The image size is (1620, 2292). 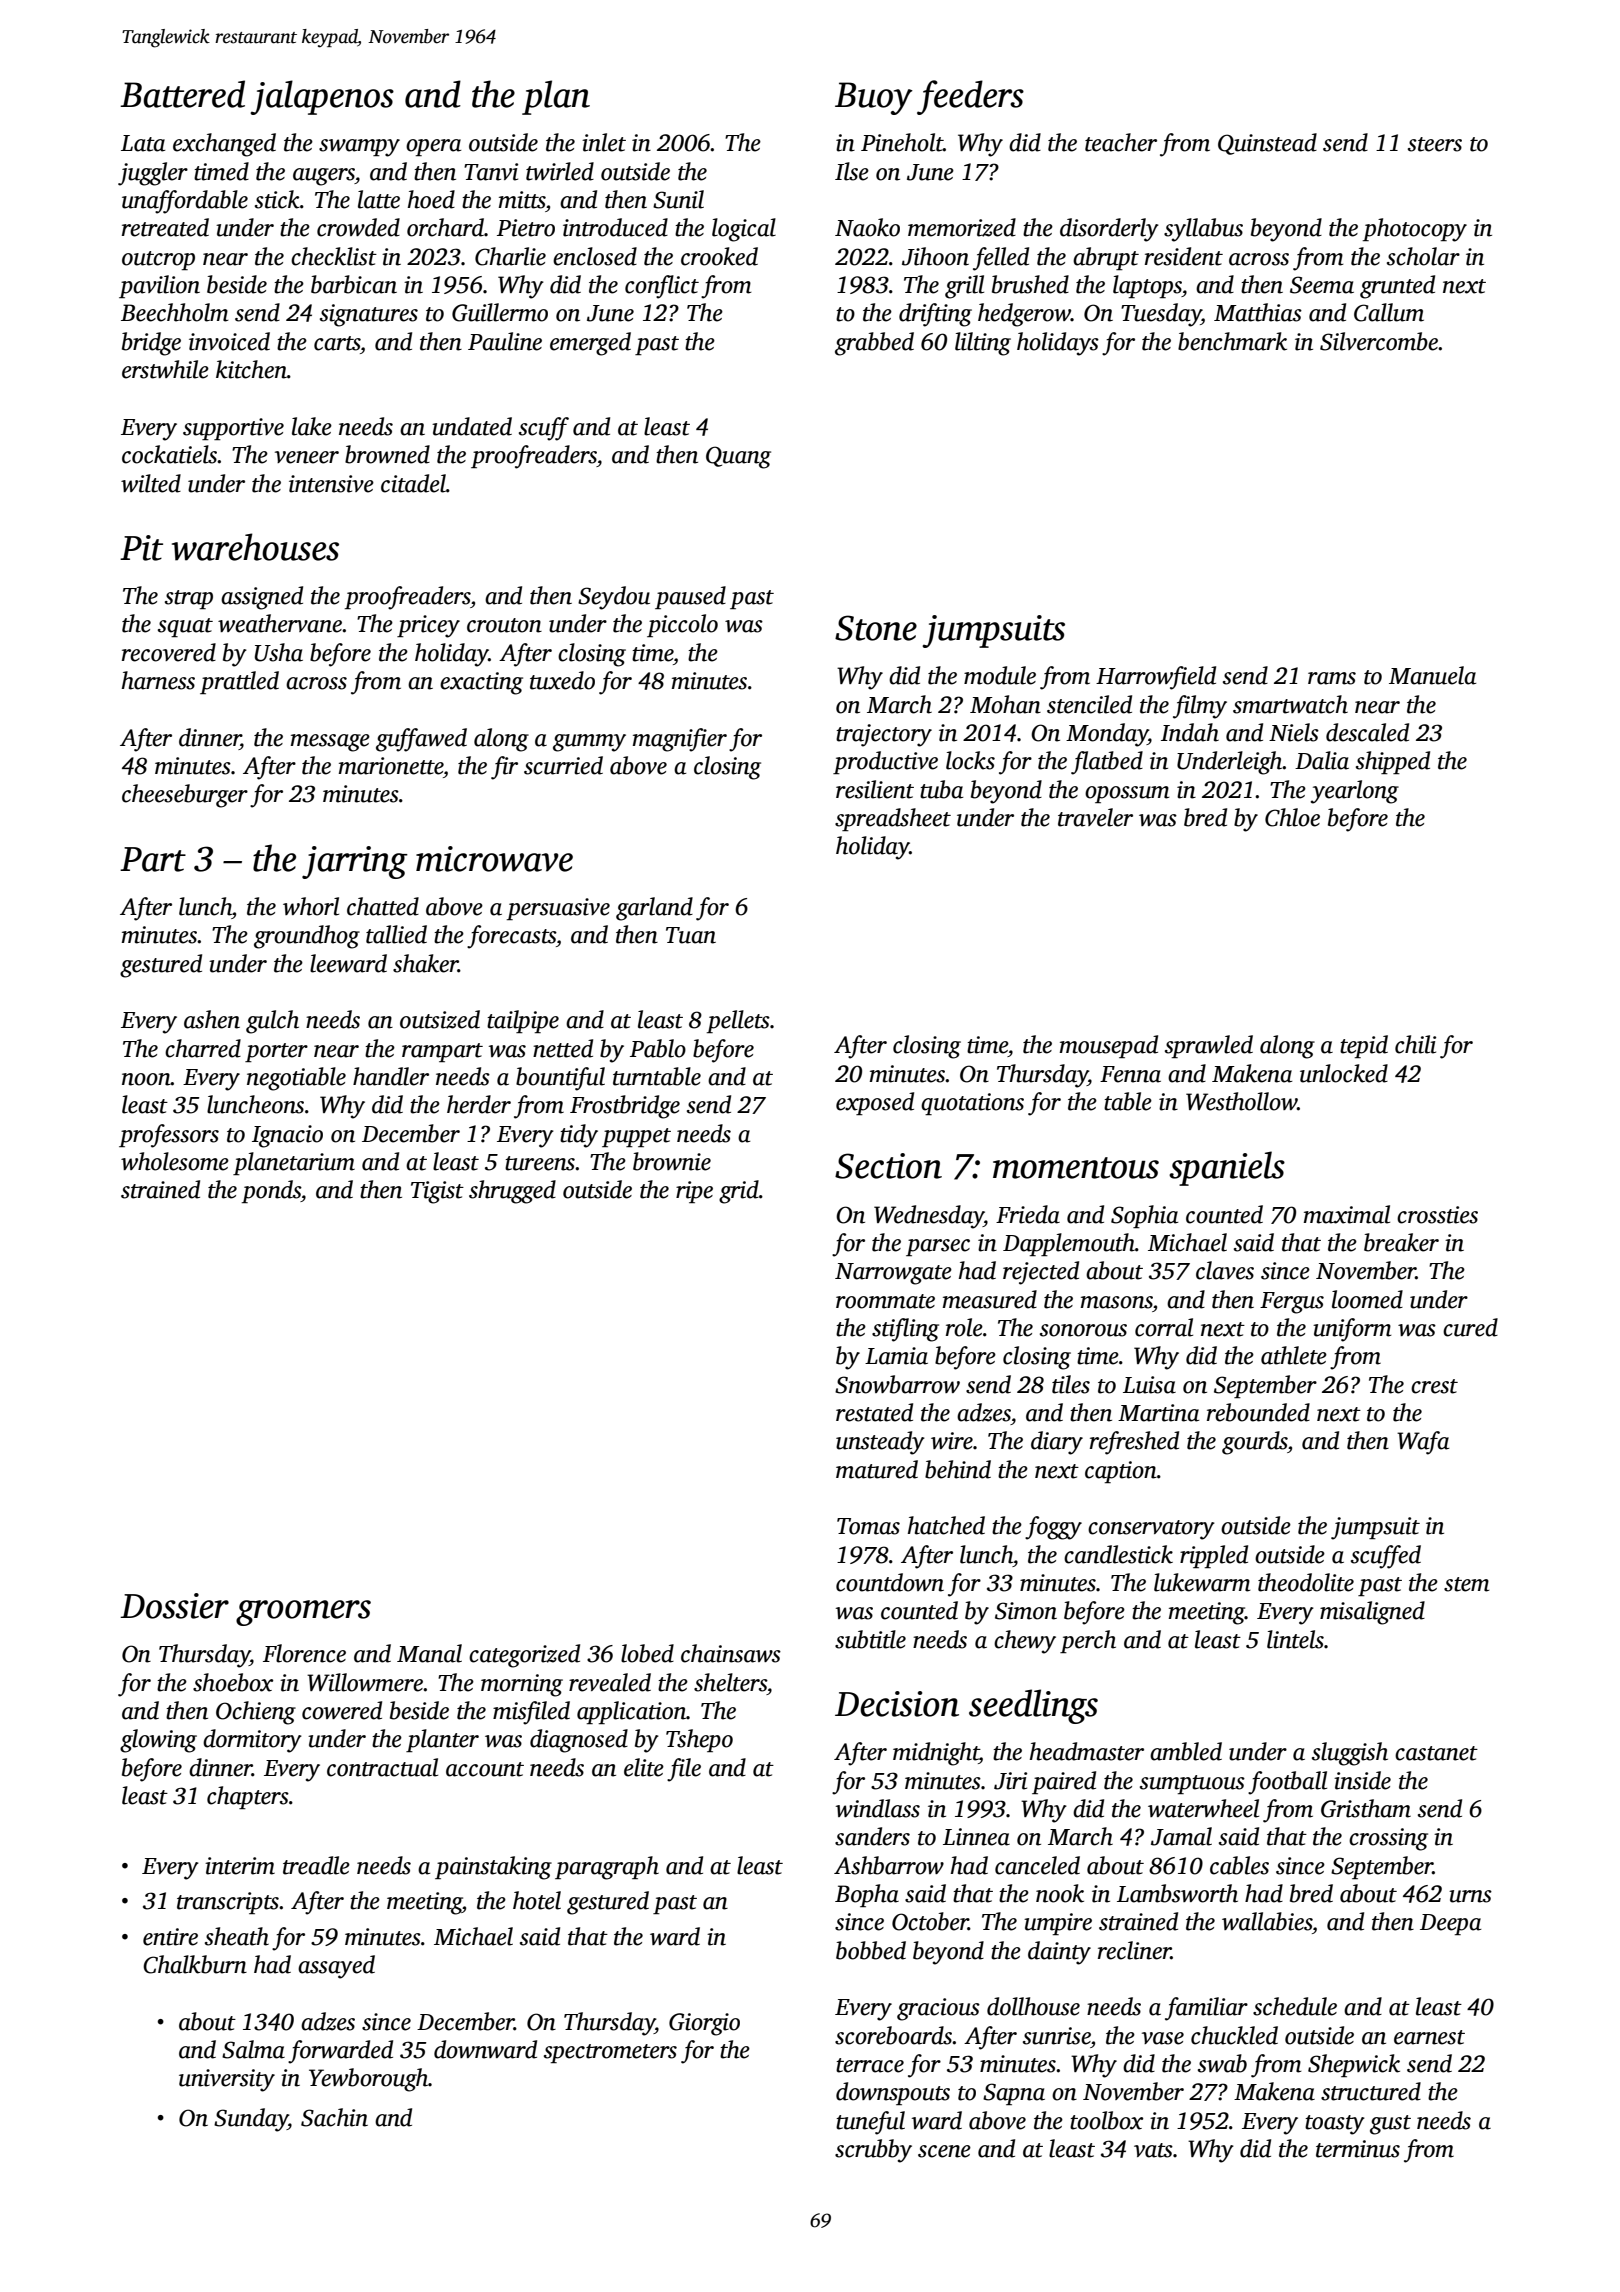 What do you see at coordinates (1415, 1044) in the image?
I see `chili` at bounding box center [1415, 1044].
